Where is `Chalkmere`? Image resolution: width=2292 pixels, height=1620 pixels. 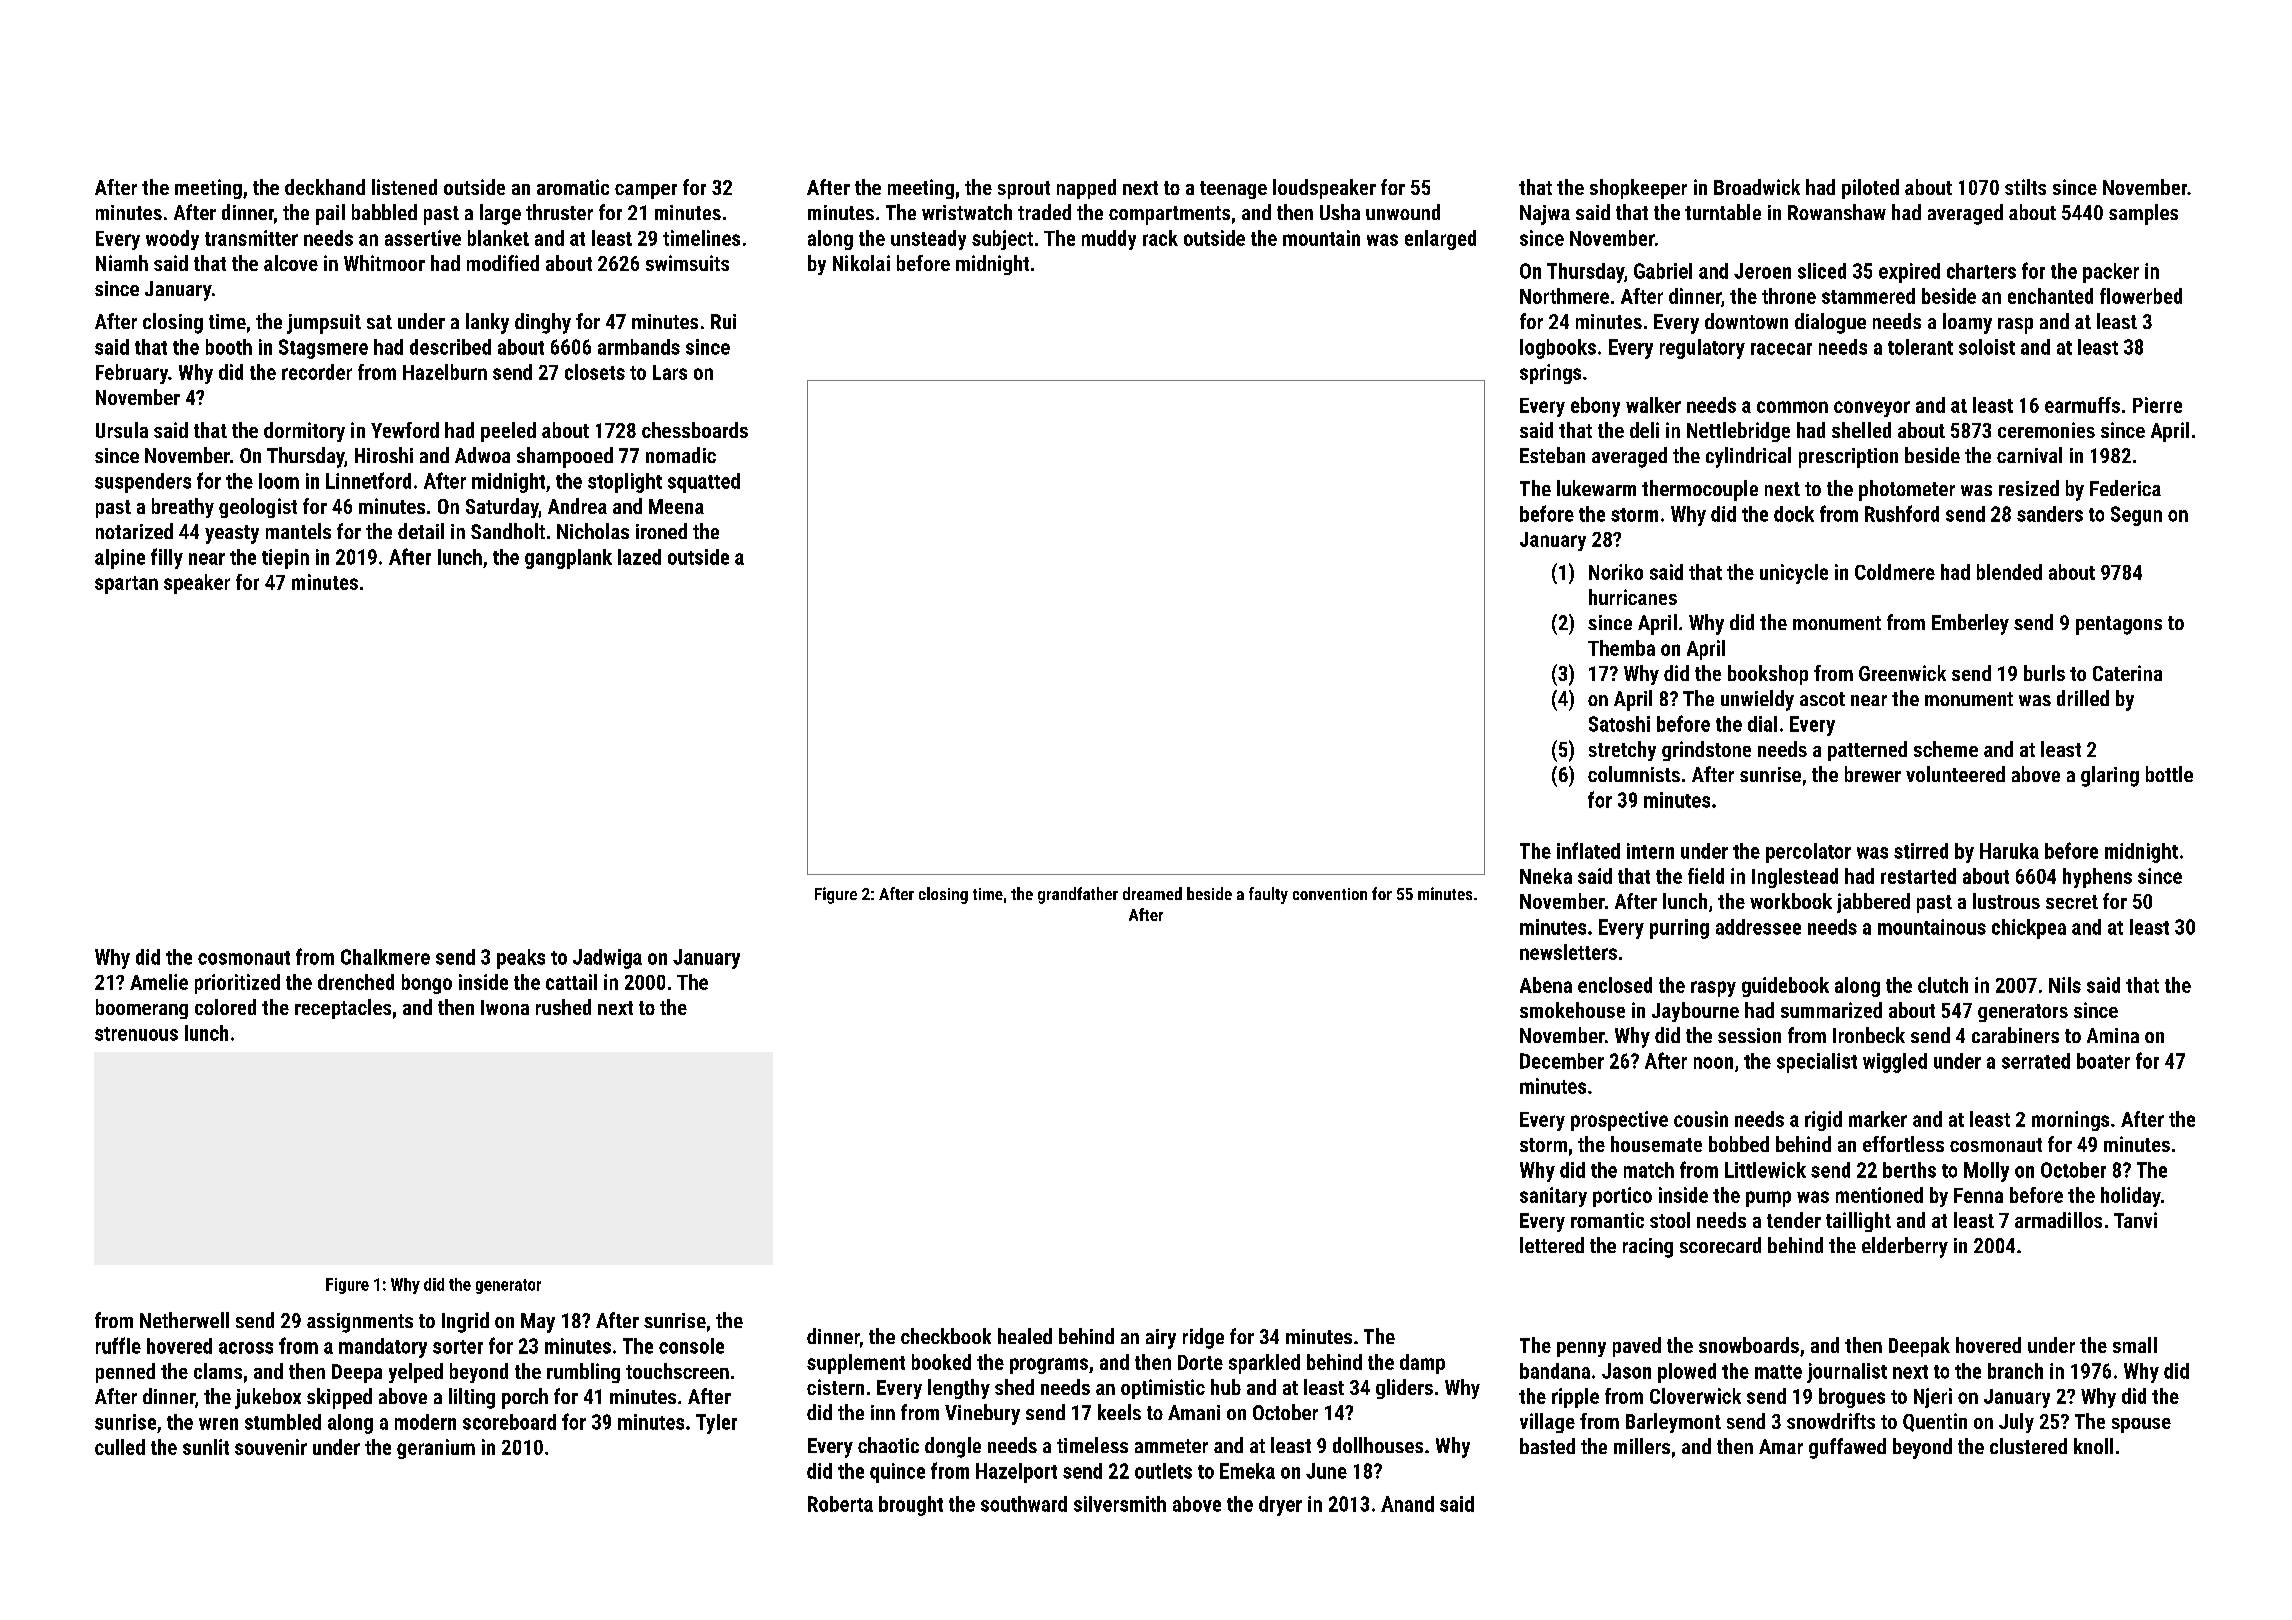 Chalkmere is located at coordinates (385, 957).
